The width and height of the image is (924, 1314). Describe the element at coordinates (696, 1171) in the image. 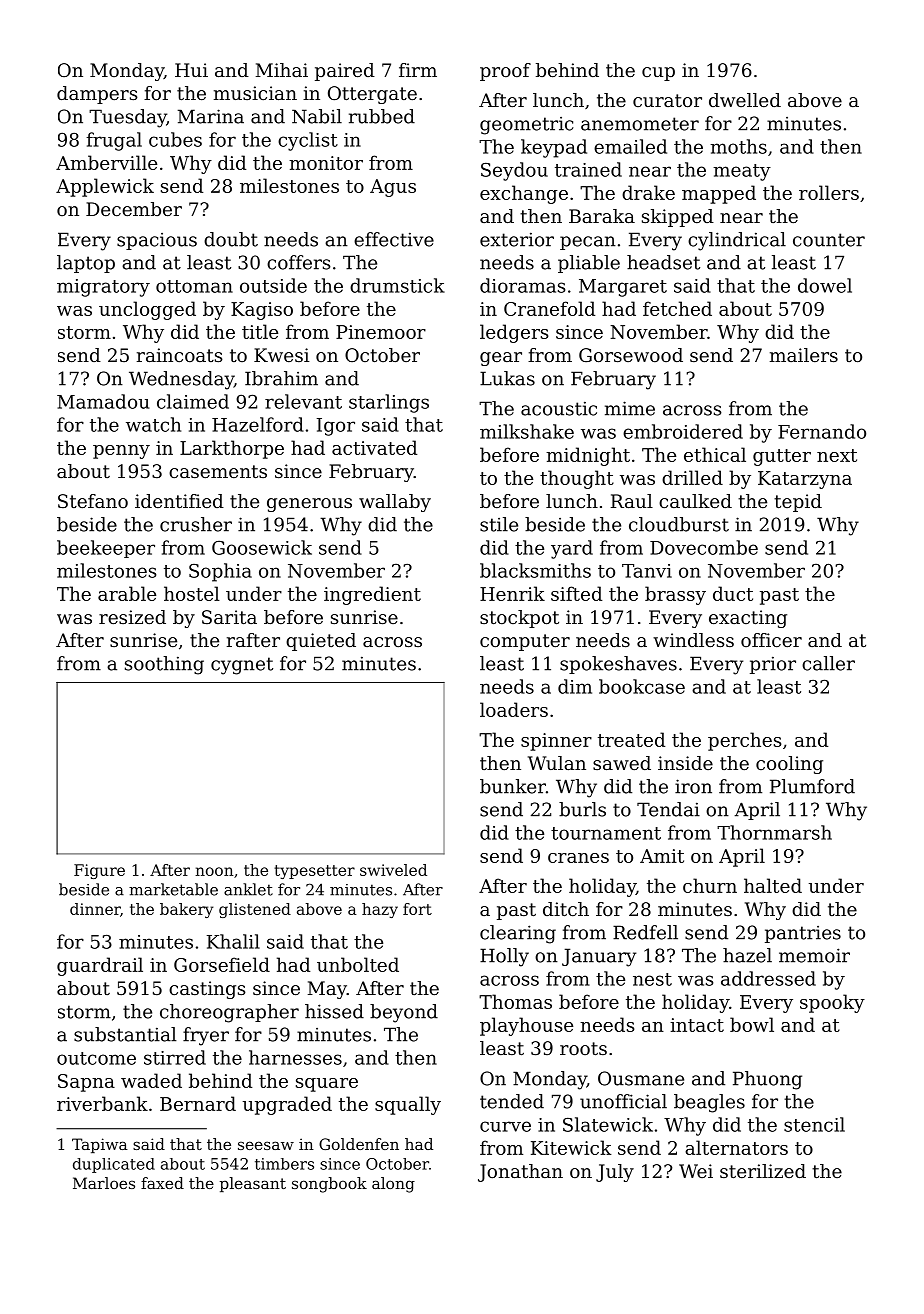

I see `Wei` at that location.
